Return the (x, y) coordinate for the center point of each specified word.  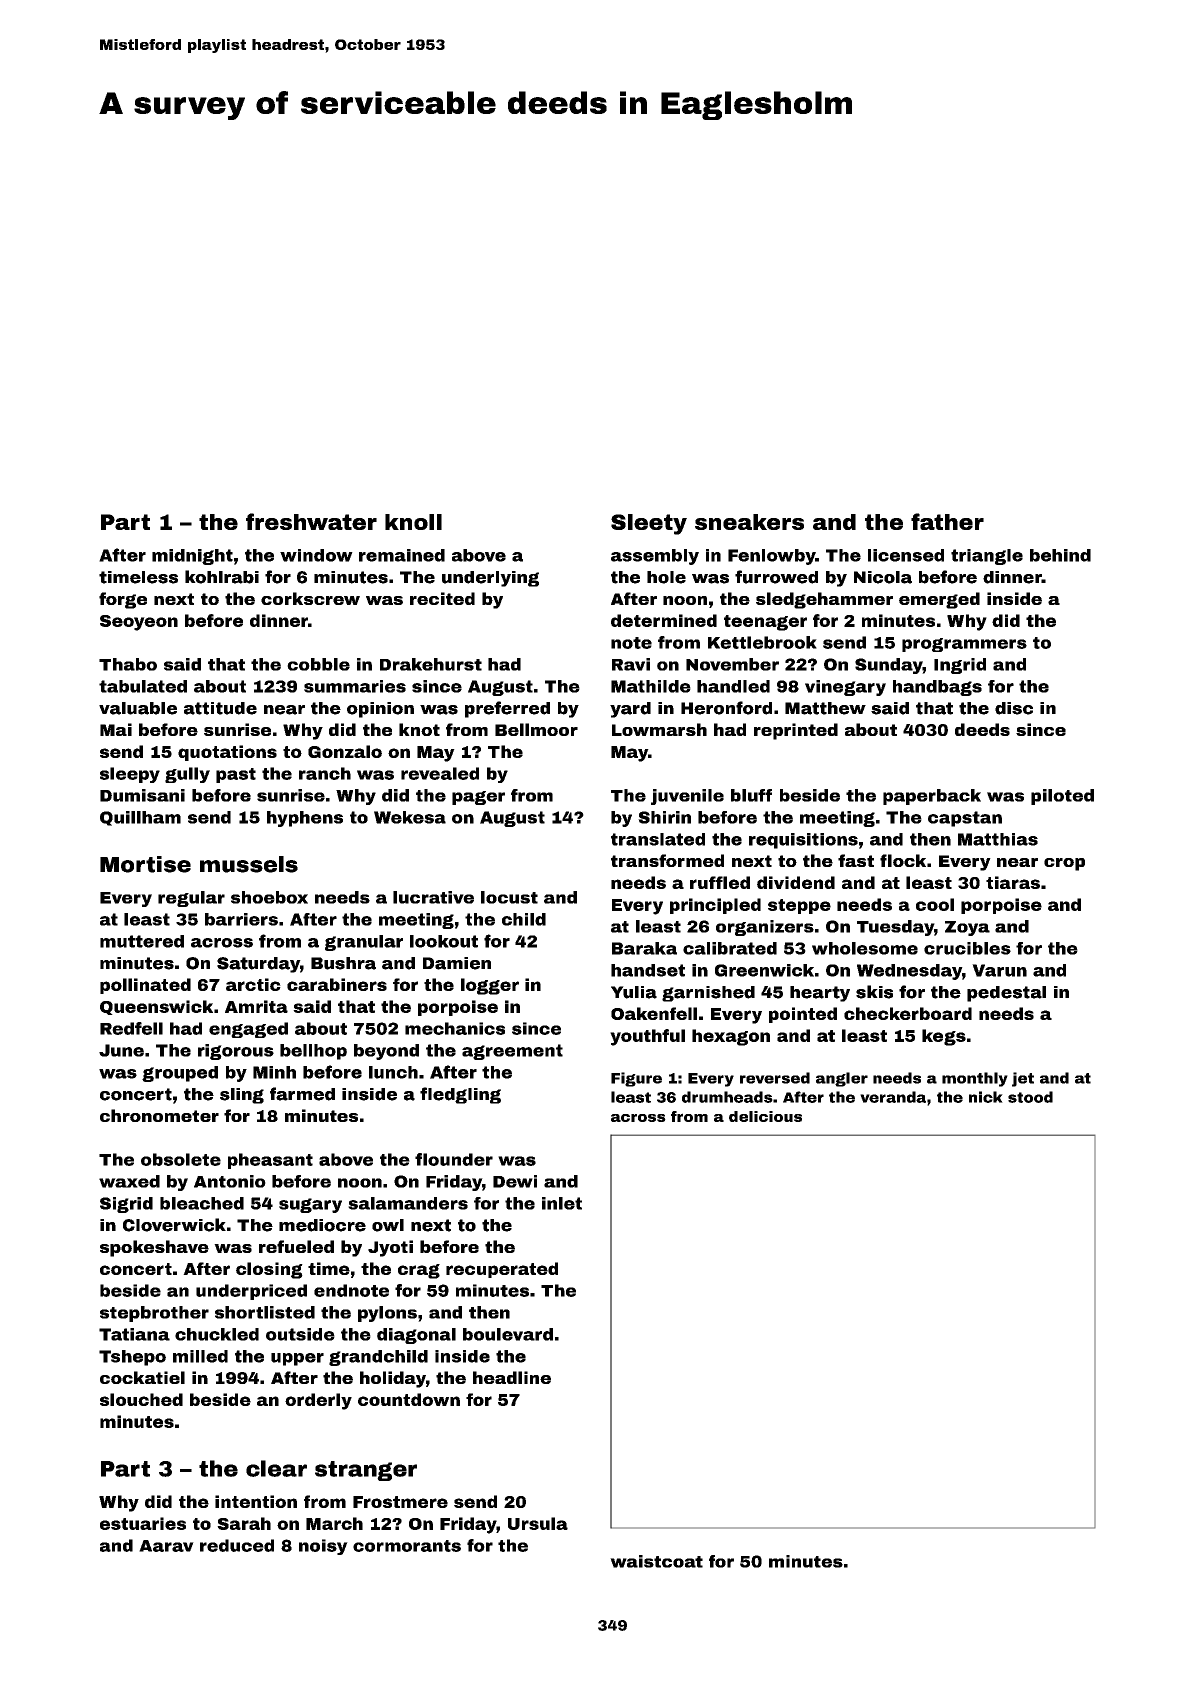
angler (842, 1079)
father (947, 521)
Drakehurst (431, 664)
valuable (138, 708)
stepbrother (154, 1314)
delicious (765, 1116)
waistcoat (656, 1561)
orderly (318, 1401)
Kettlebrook (762, 642)
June (121, 1050)
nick (986, 1097)
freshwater (311, 521)
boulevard (508, 1334)
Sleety (649, 524)
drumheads (727, 1097)
